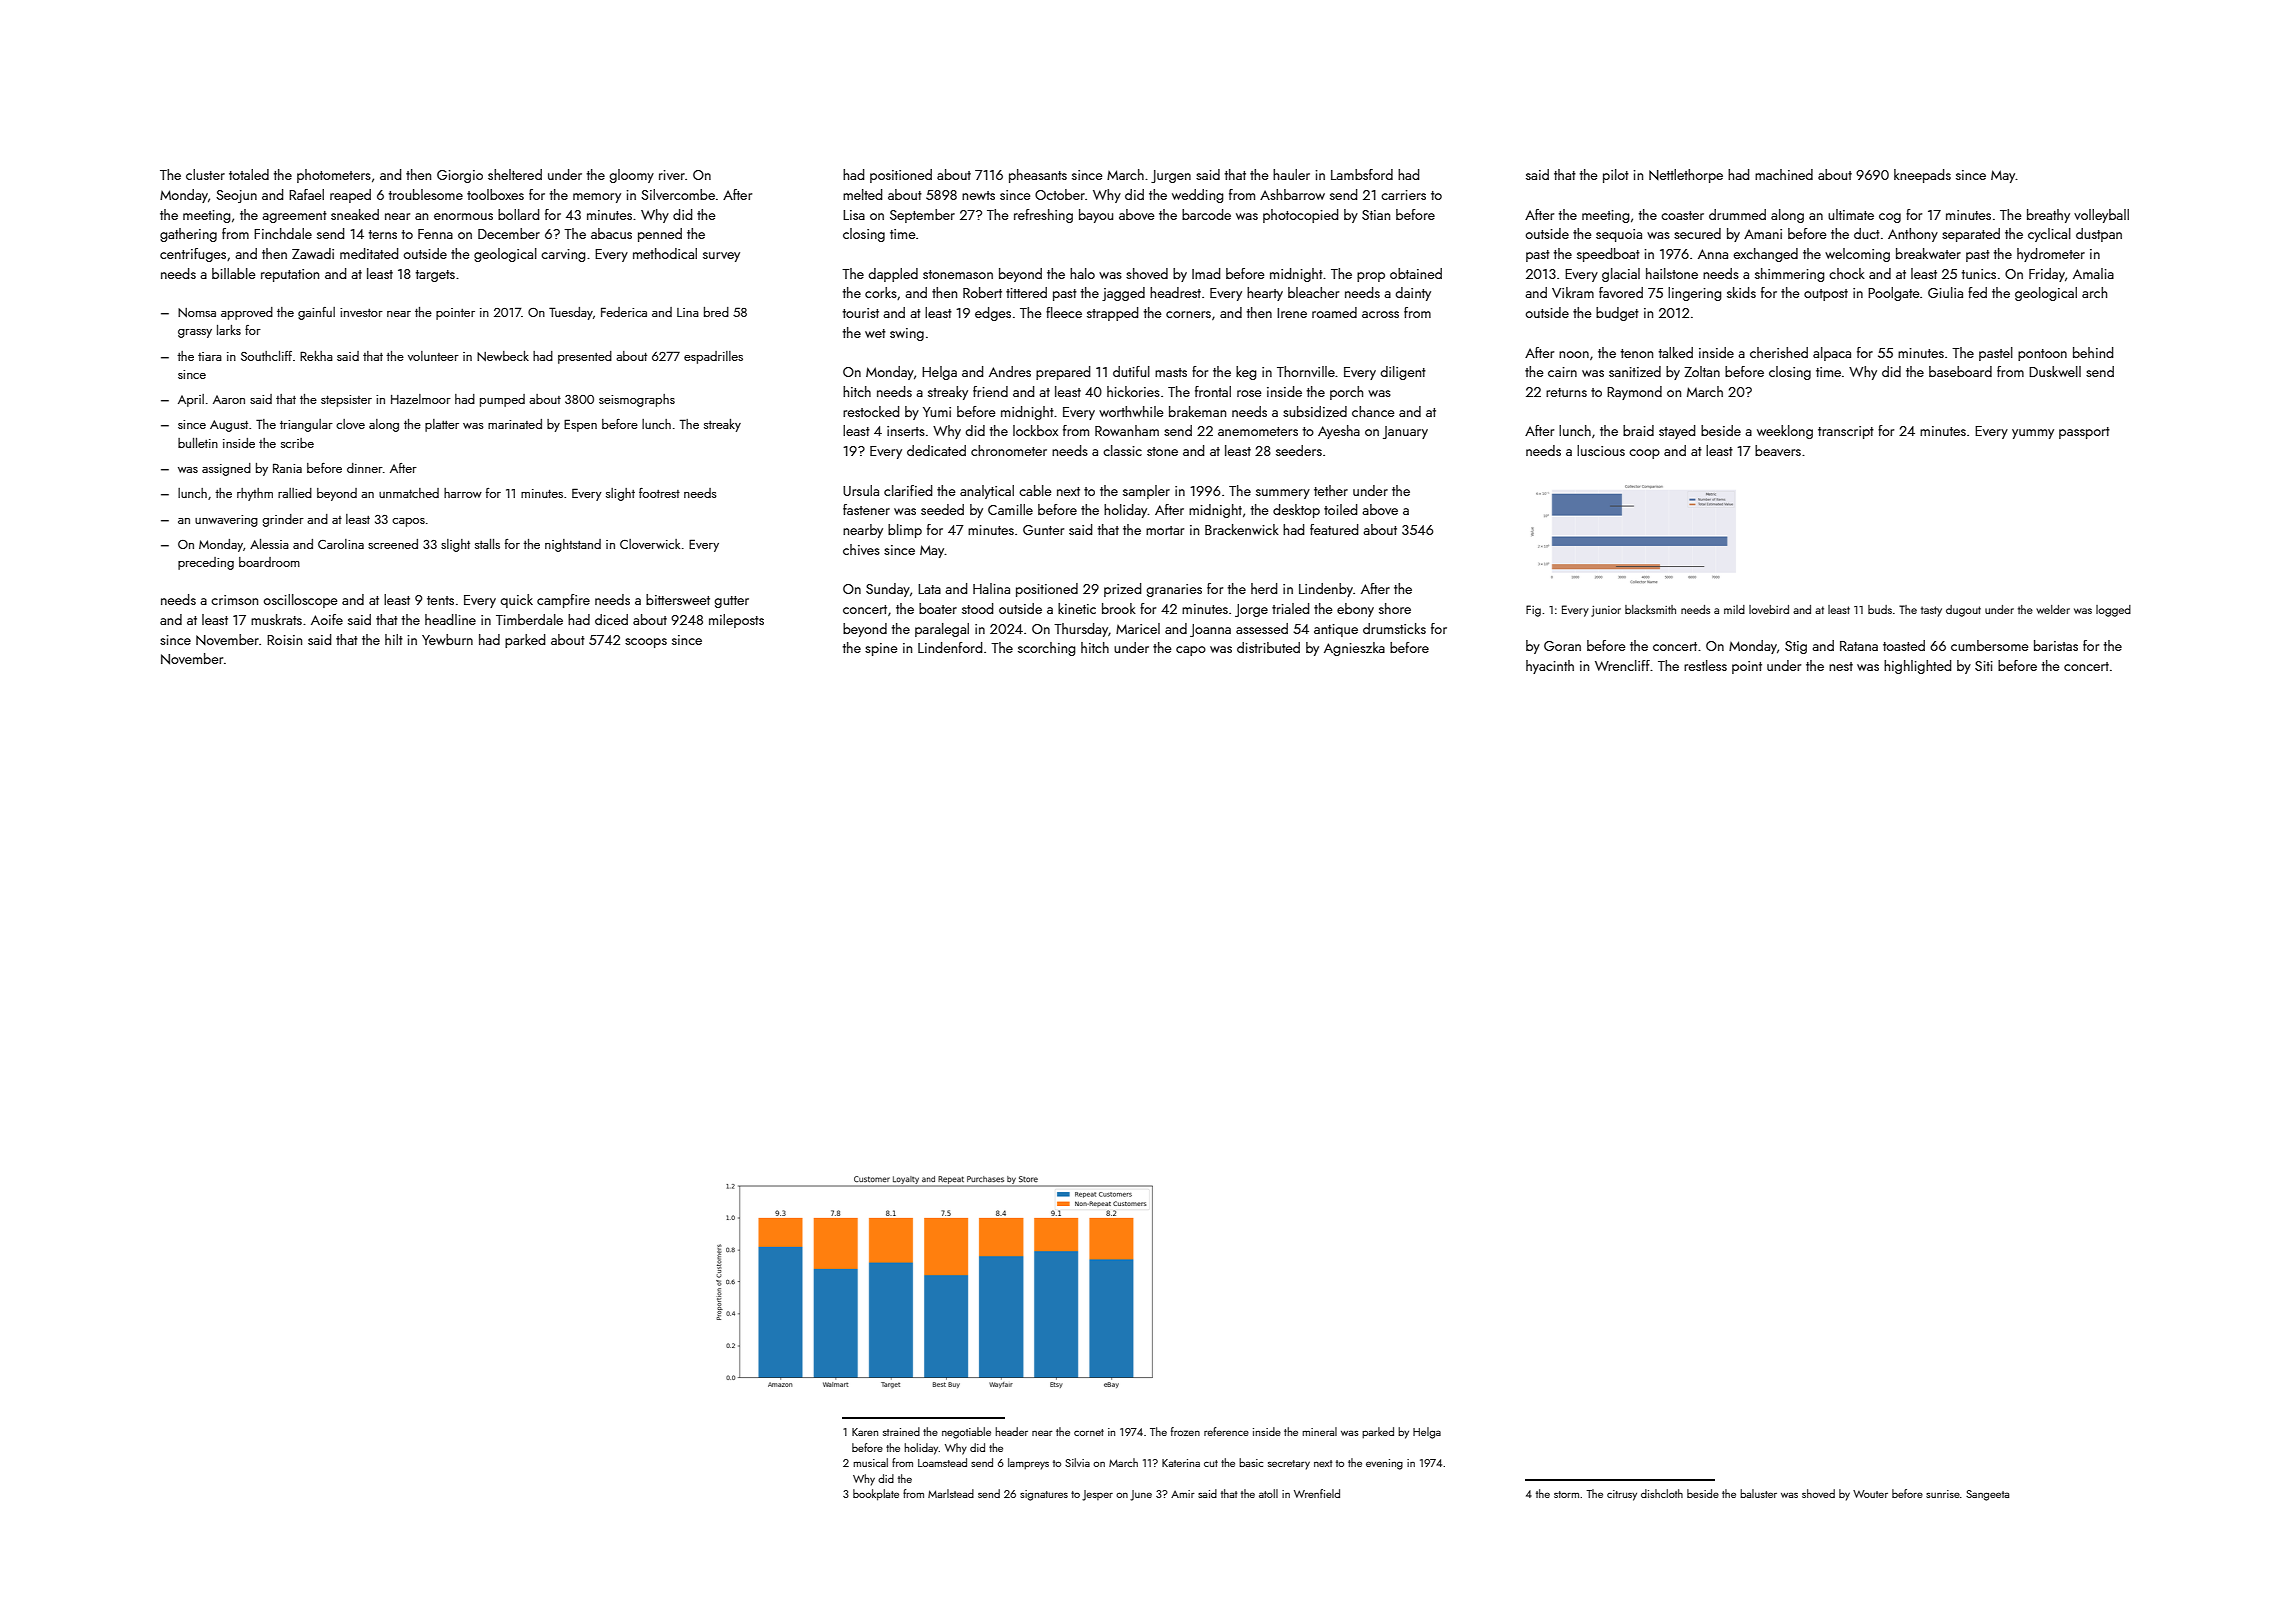  I want to click on Wrencliff, so click(1622, 665).
